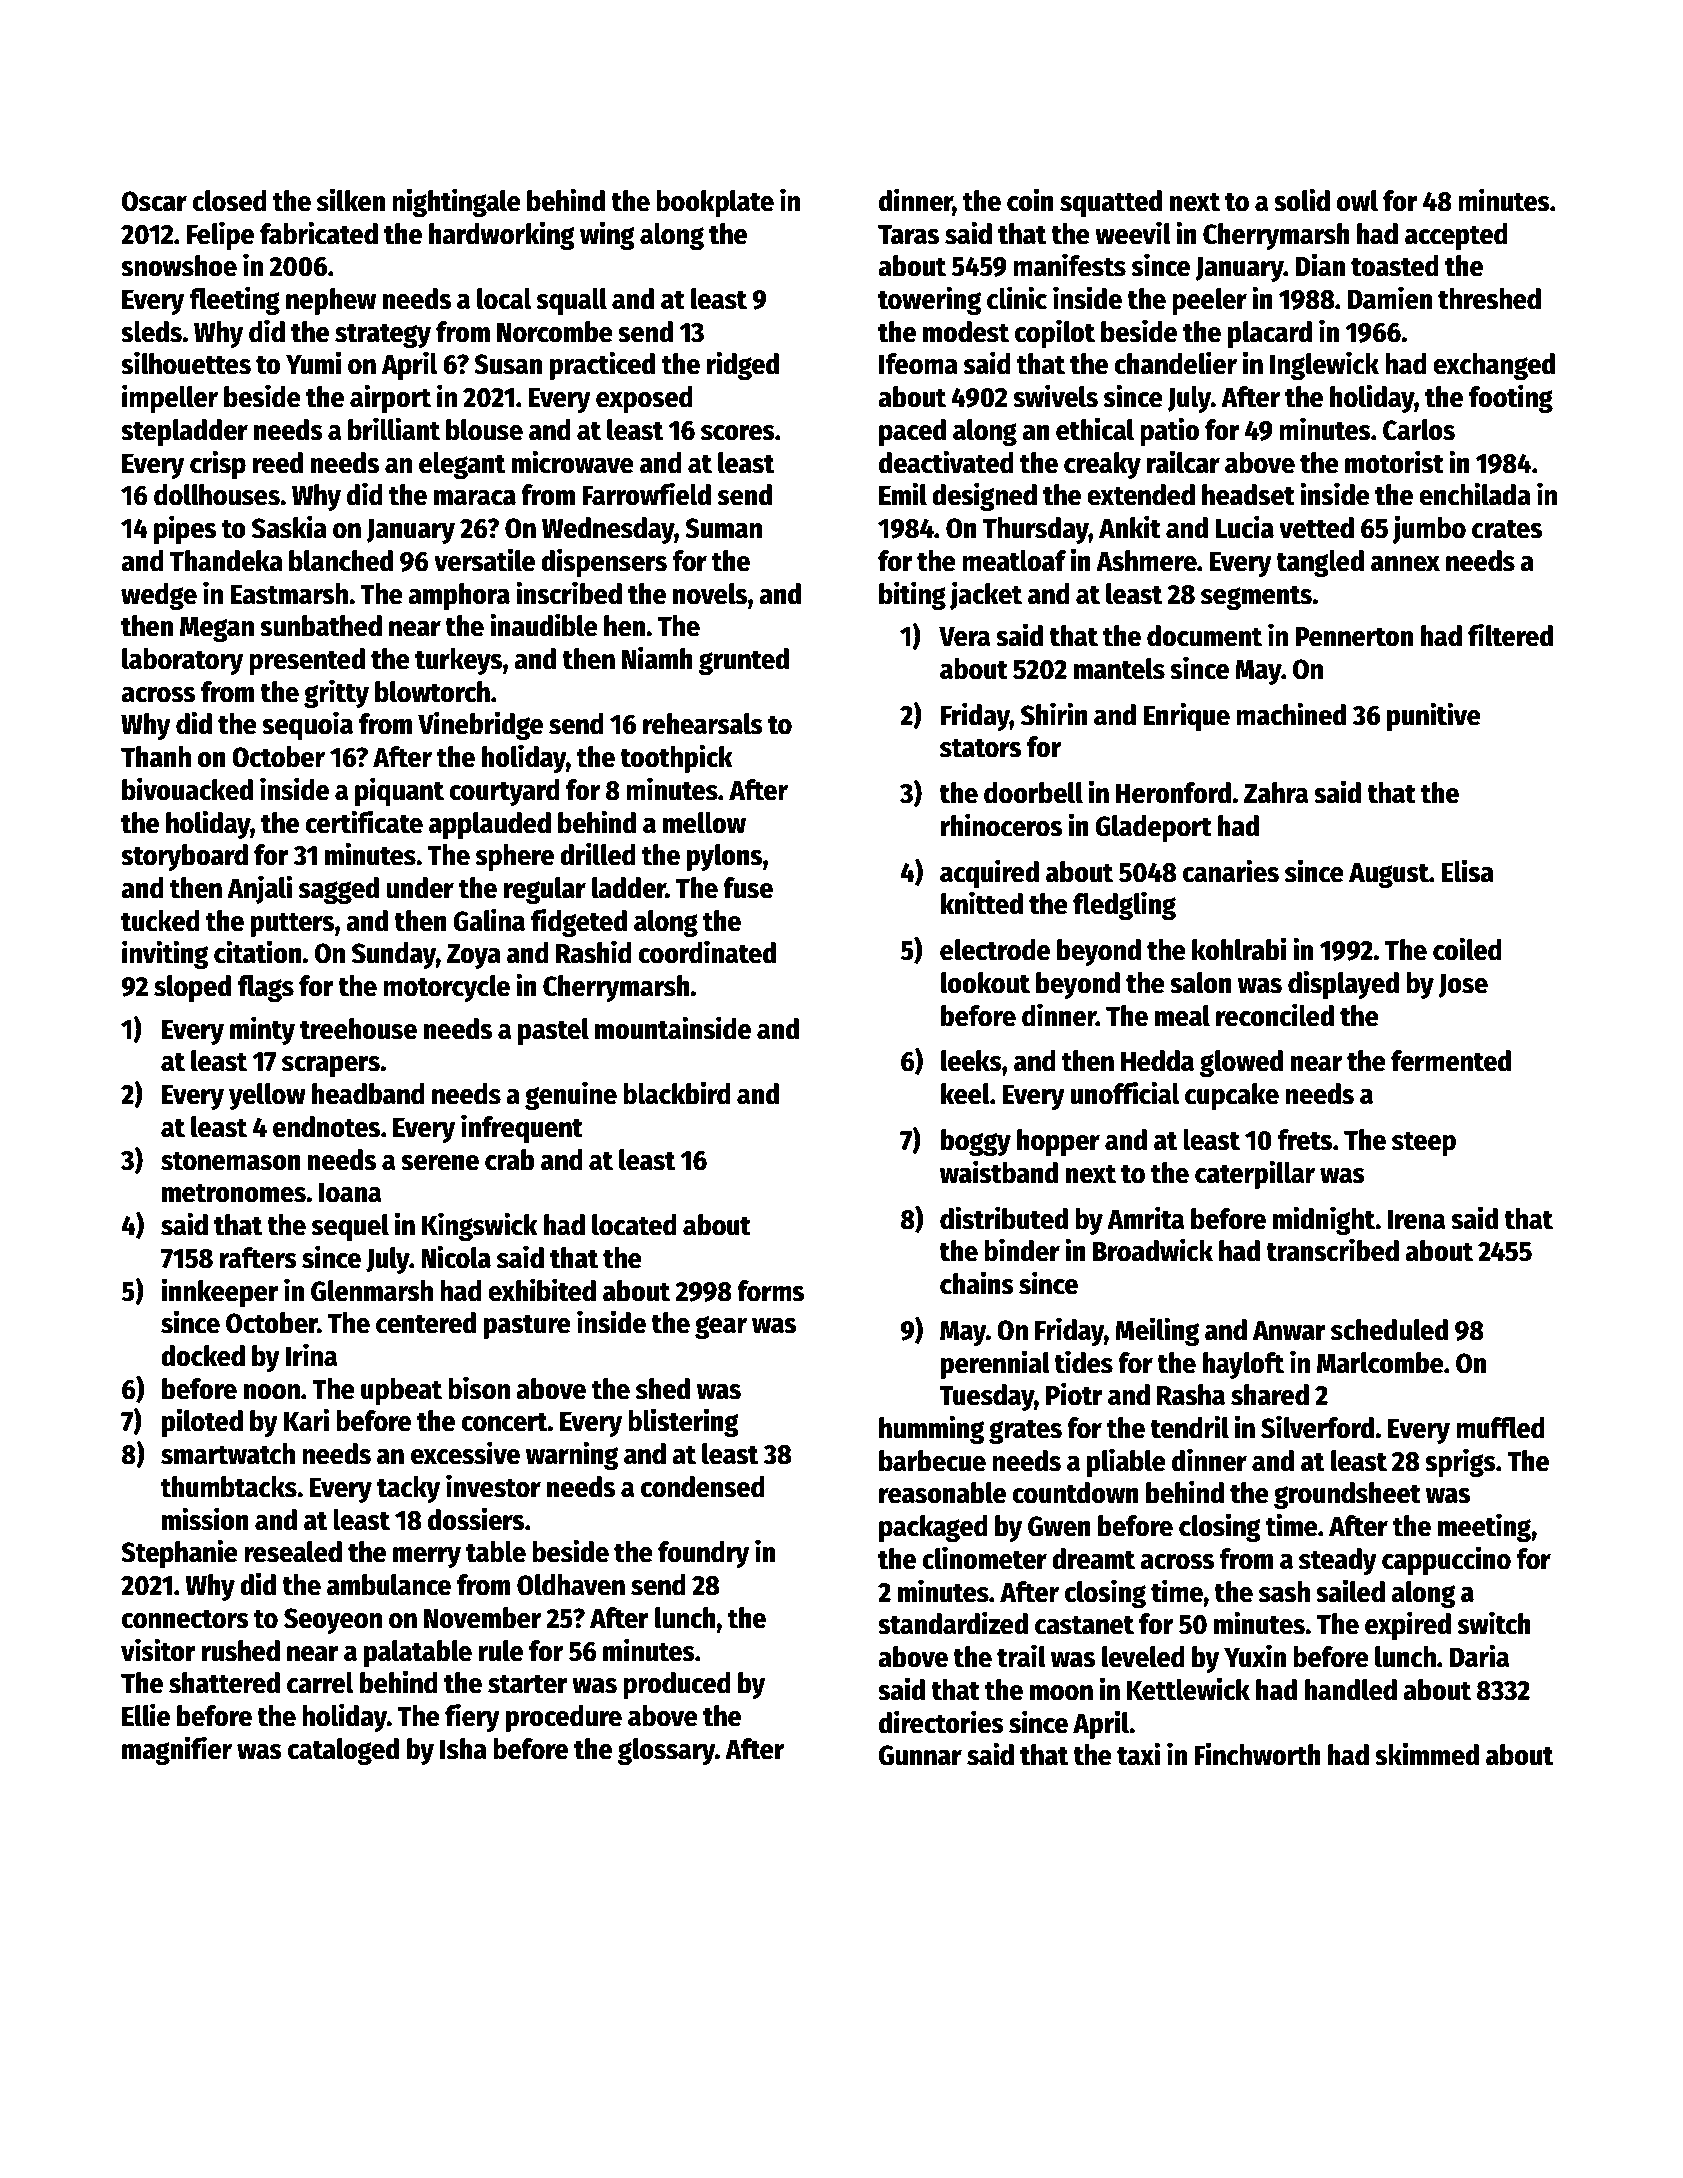 The height and width of the screenshot is (2178, 1683). What do you see at coordinates (306, 1420) in the screenshot?
I see `Kari` at bounding box center [306, 1420].
